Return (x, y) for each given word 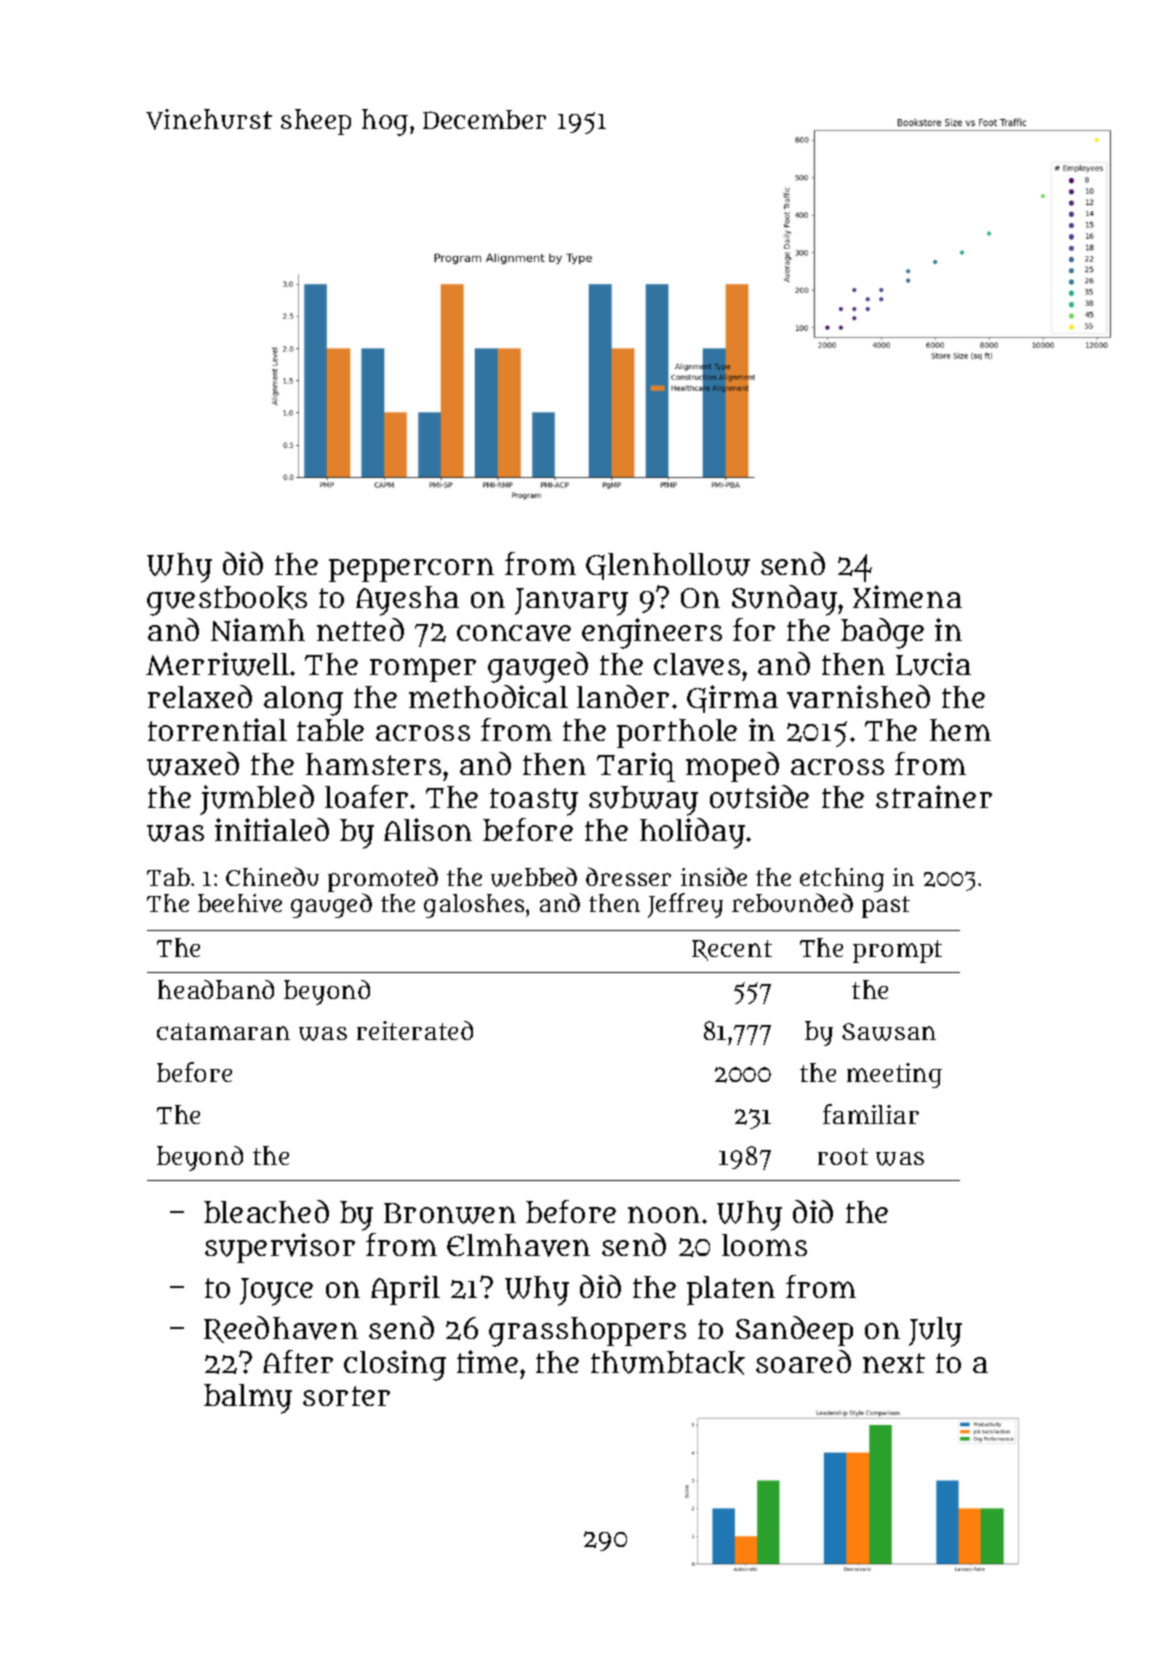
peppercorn (411, 570)
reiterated (415, 1030)
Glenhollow (668, 566)
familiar (871, 1114)
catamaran (223, 1031)
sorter (346, 1396)
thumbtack (668, 1363)
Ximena (907, 596)
